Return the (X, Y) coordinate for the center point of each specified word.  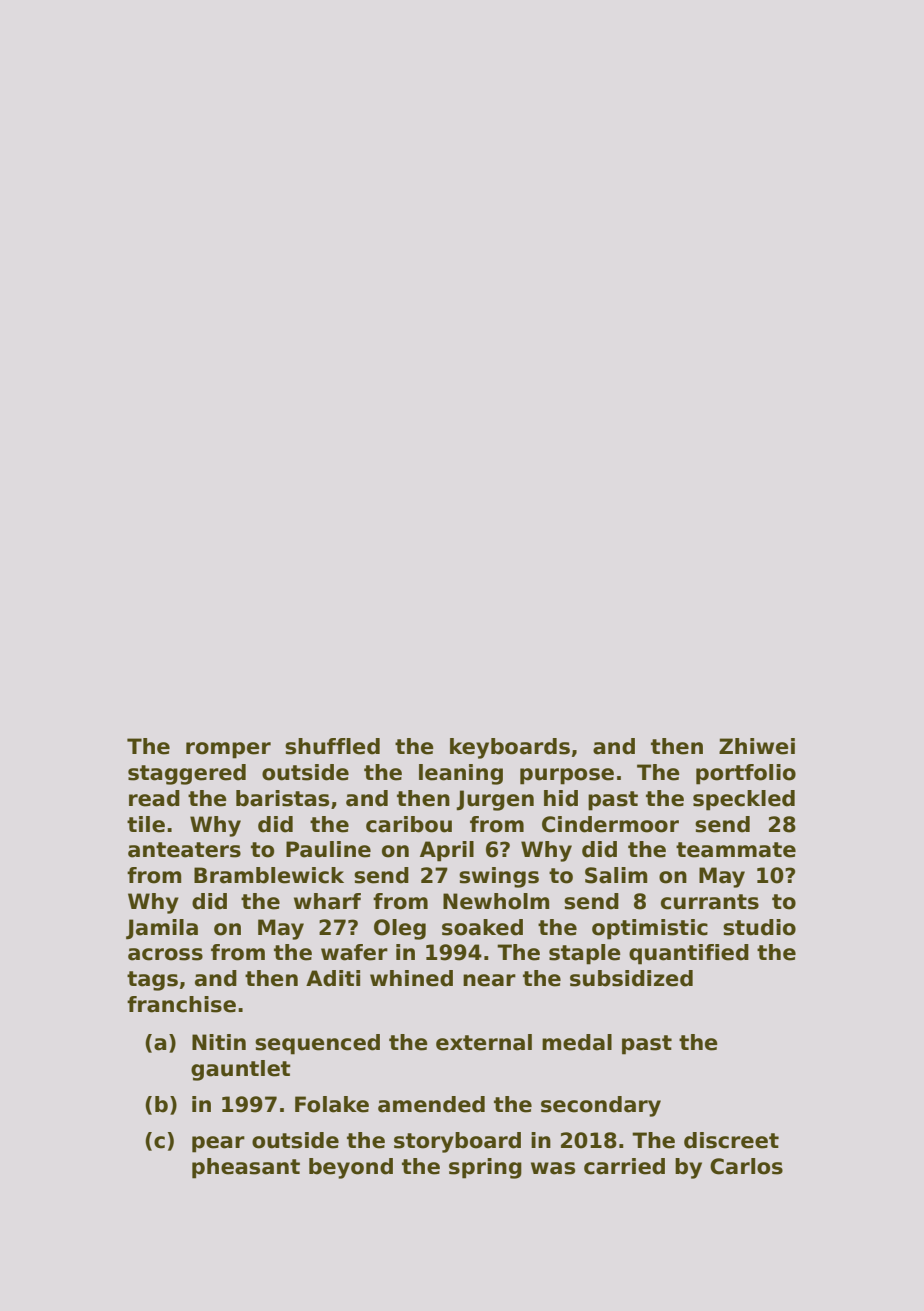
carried (624, 1166)
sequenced (317, 1044)
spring (485, 1168)
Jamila (162, 929)
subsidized (631, 978)
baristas (282, 798)
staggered (187, 774)
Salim (616, 875)
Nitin (219, 1042)
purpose (567, 776)
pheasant (246, 1168)
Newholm (496, 901)
